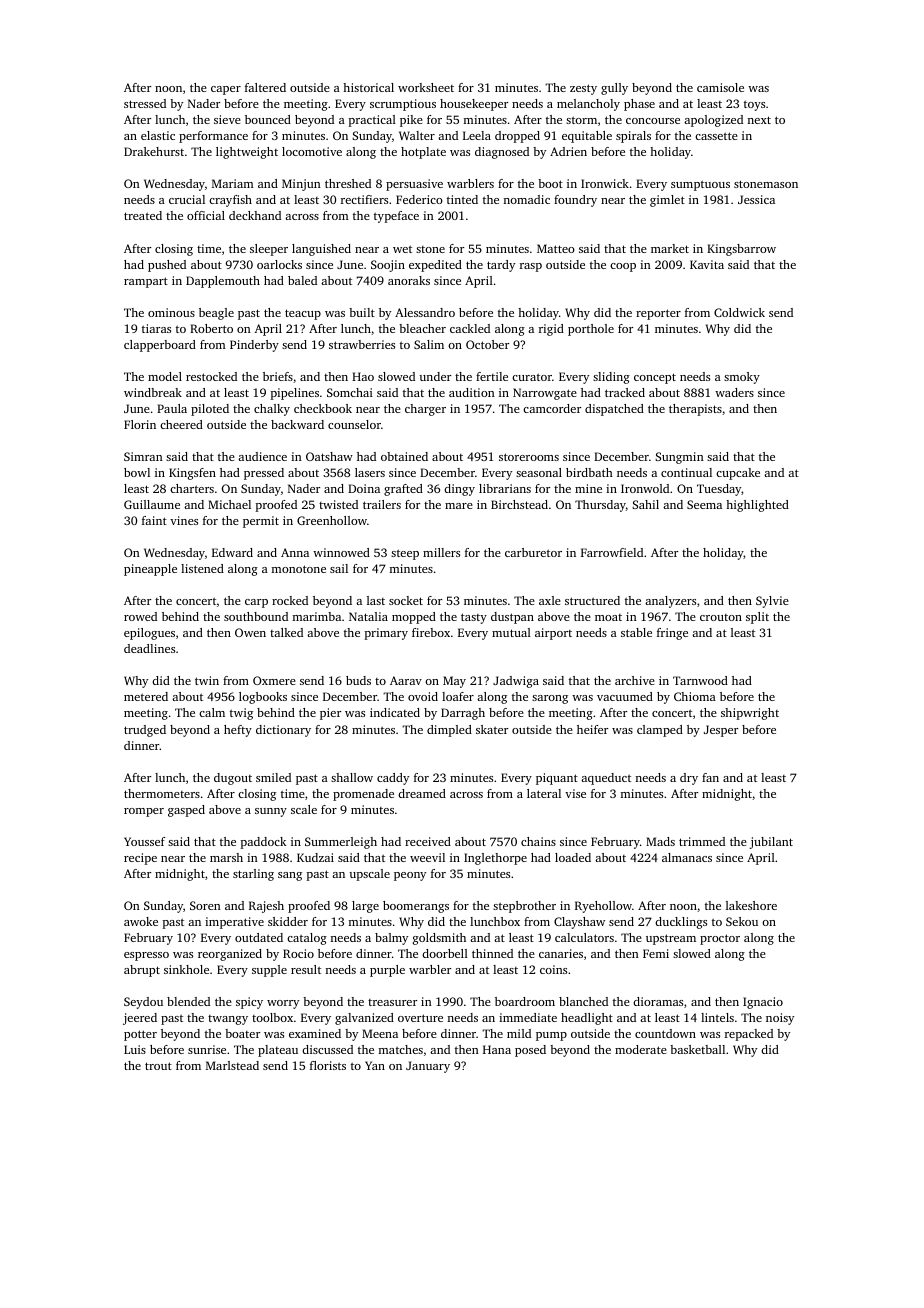 The height and width of the page is (1308, 924). I want to click on lakeshore, so click(751, 905).
